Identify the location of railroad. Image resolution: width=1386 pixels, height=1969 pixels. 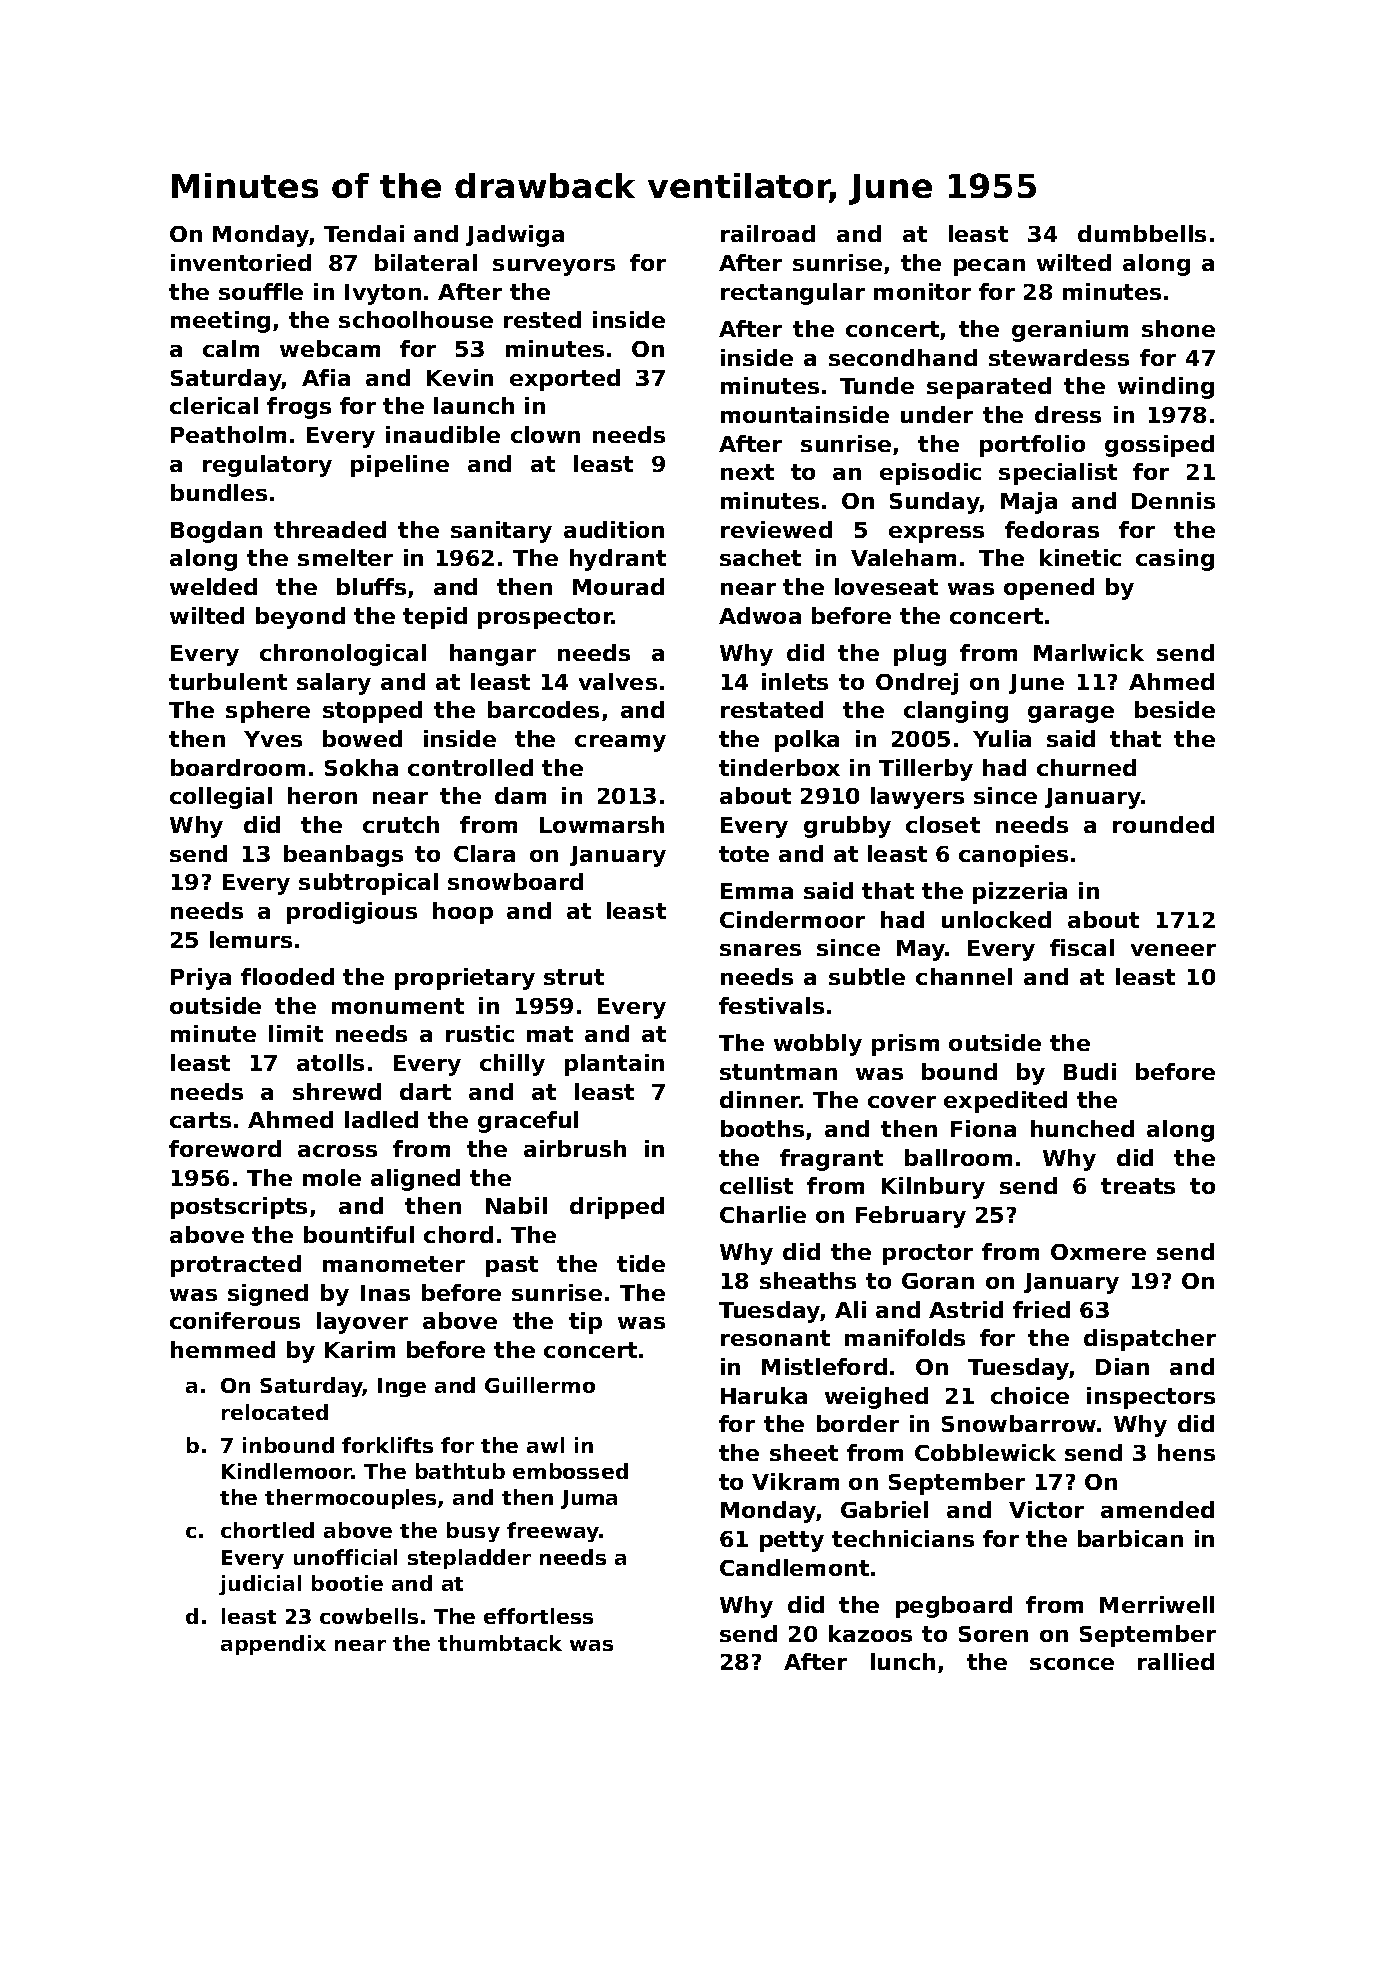
(768, 233).
